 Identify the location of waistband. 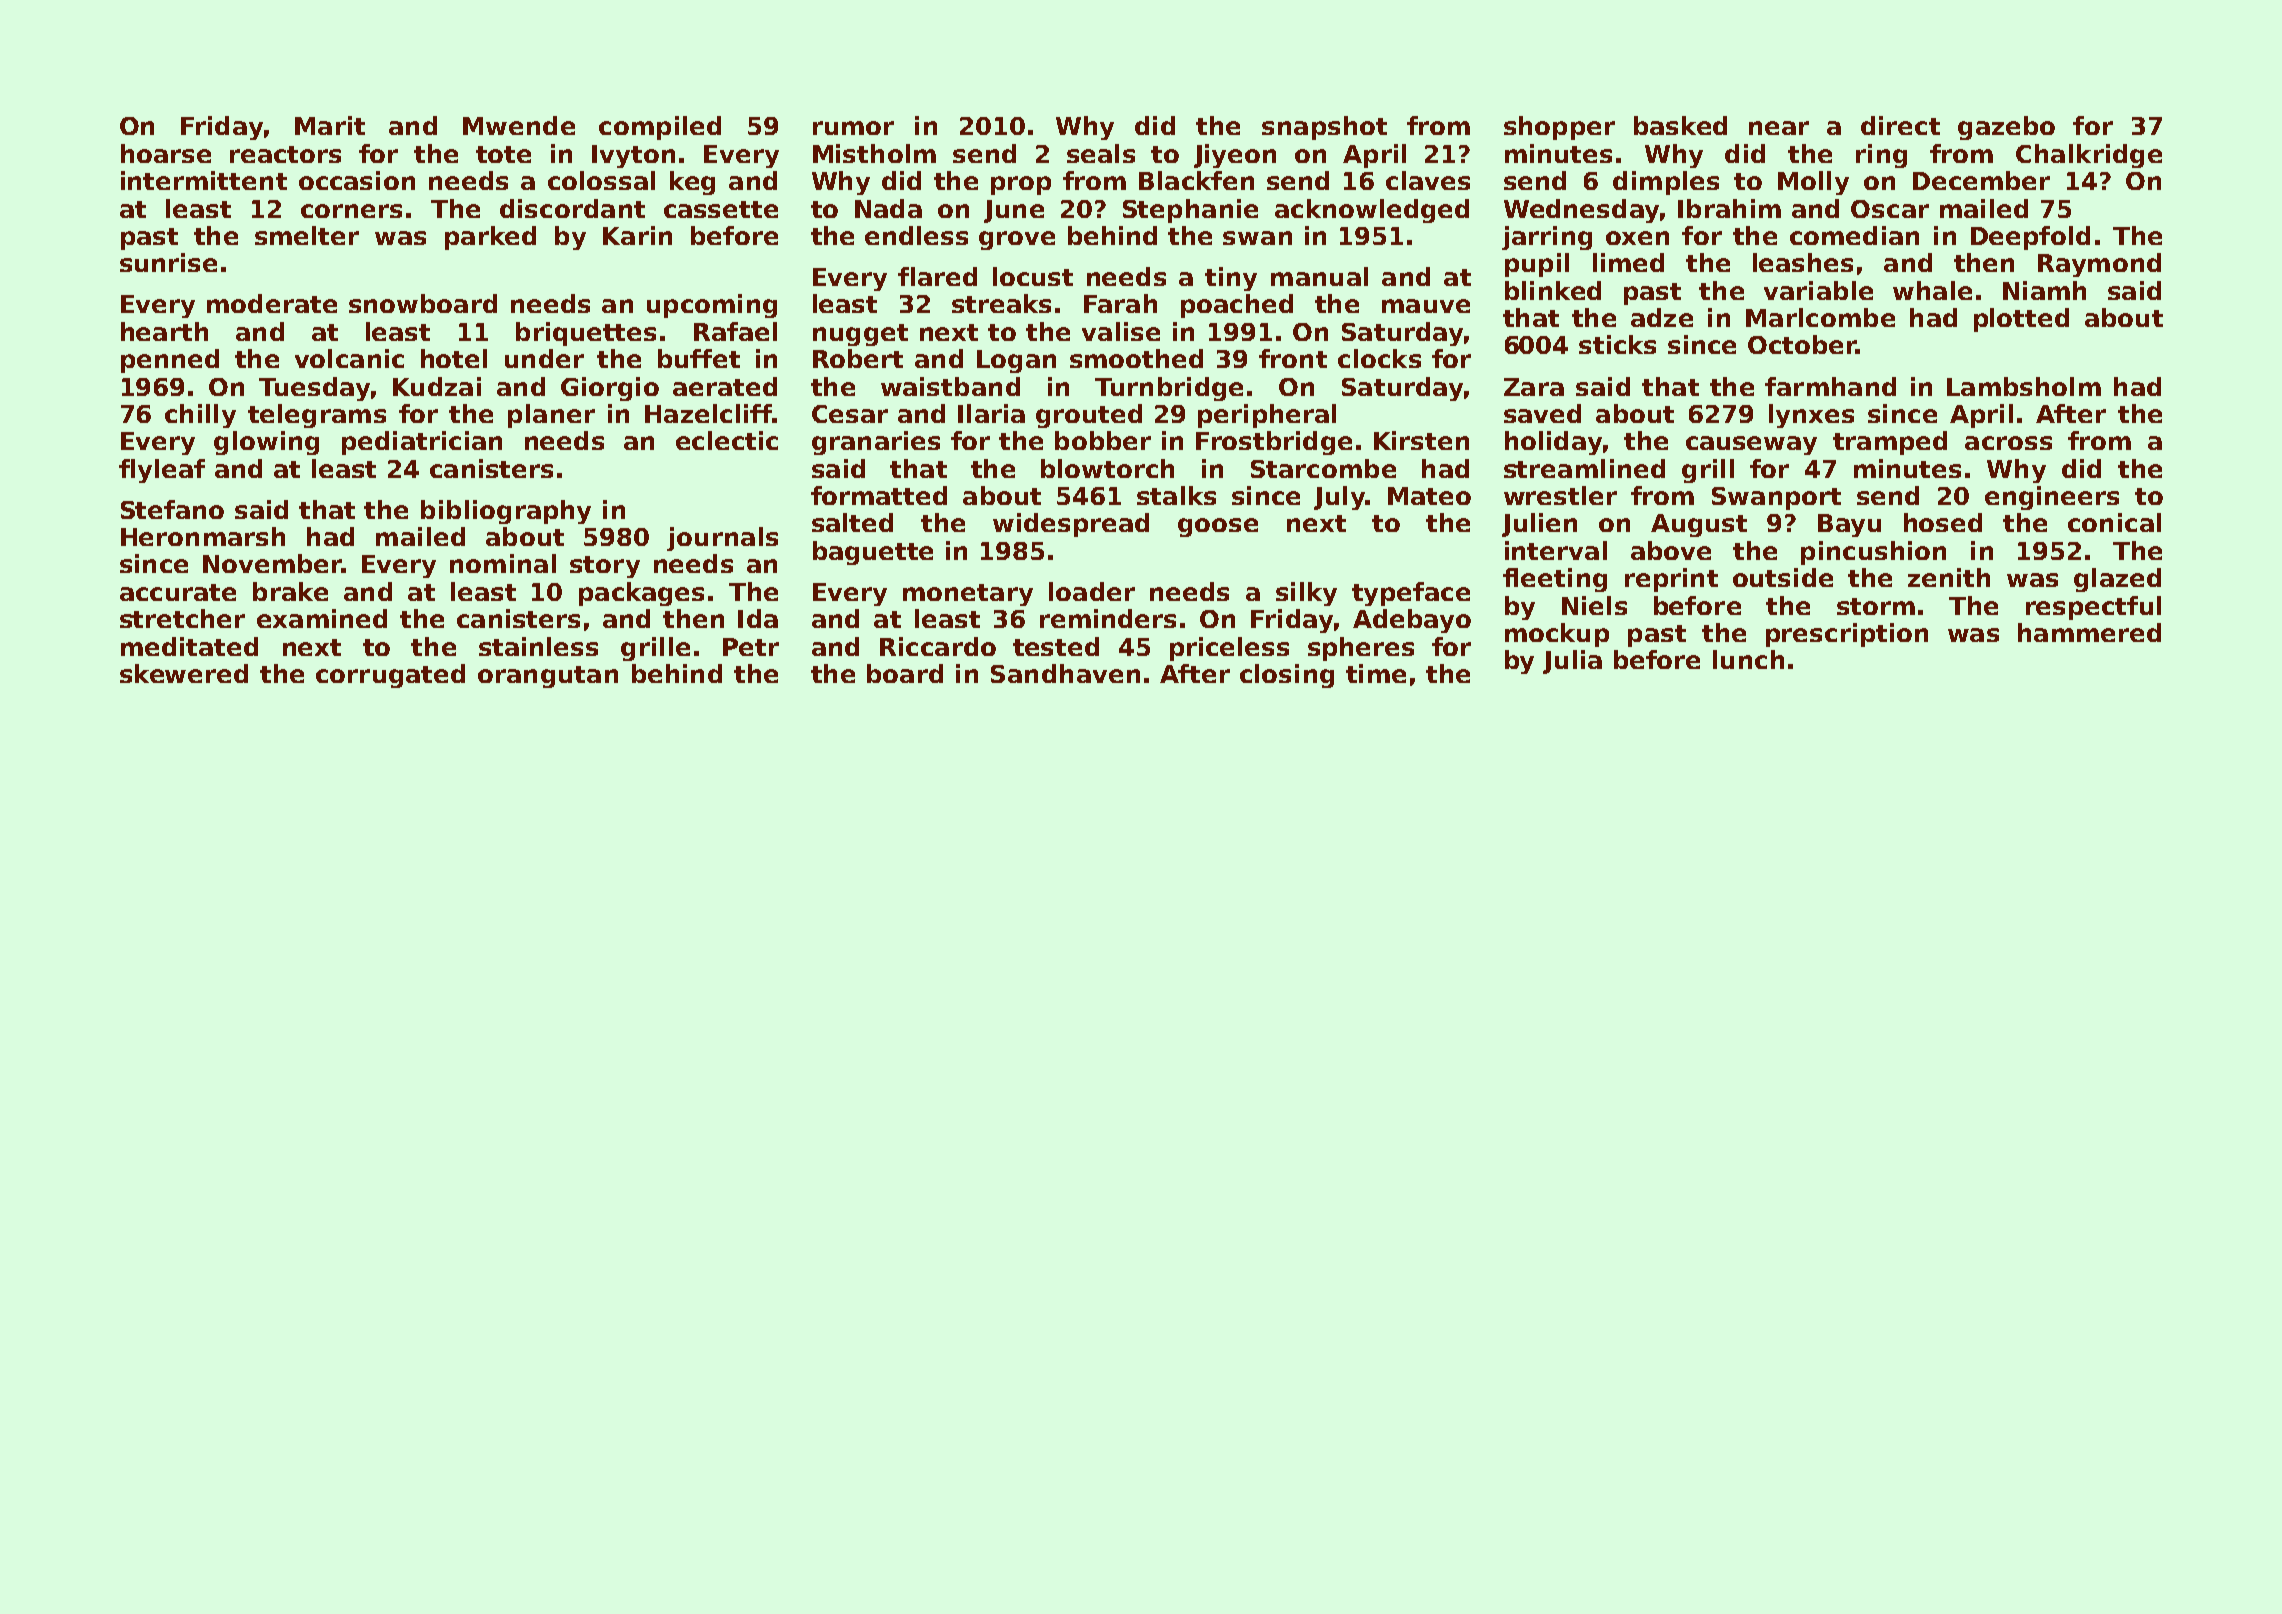
(950, 386).
